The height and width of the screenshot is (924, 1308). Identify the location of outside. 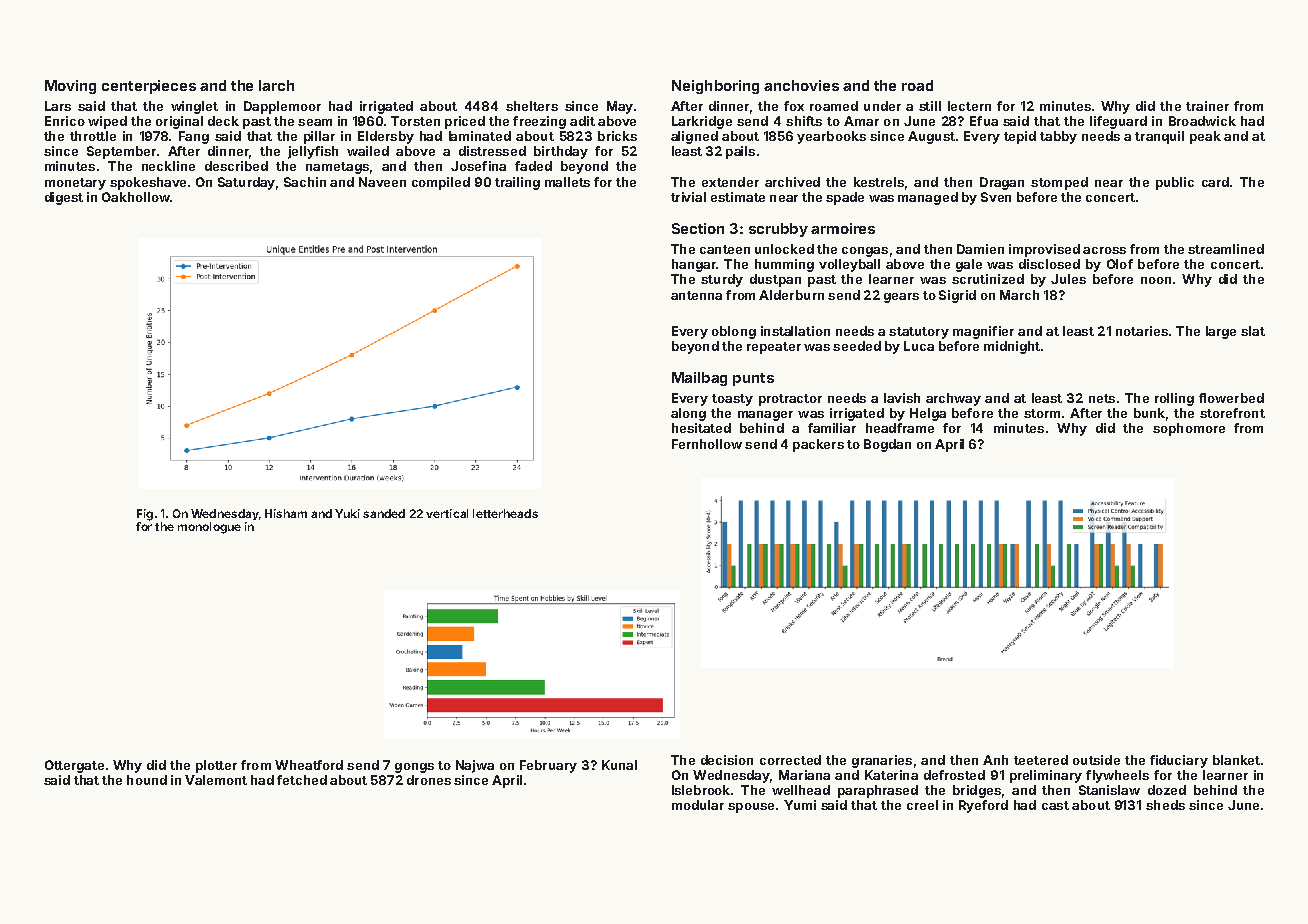
(1096, 760).
